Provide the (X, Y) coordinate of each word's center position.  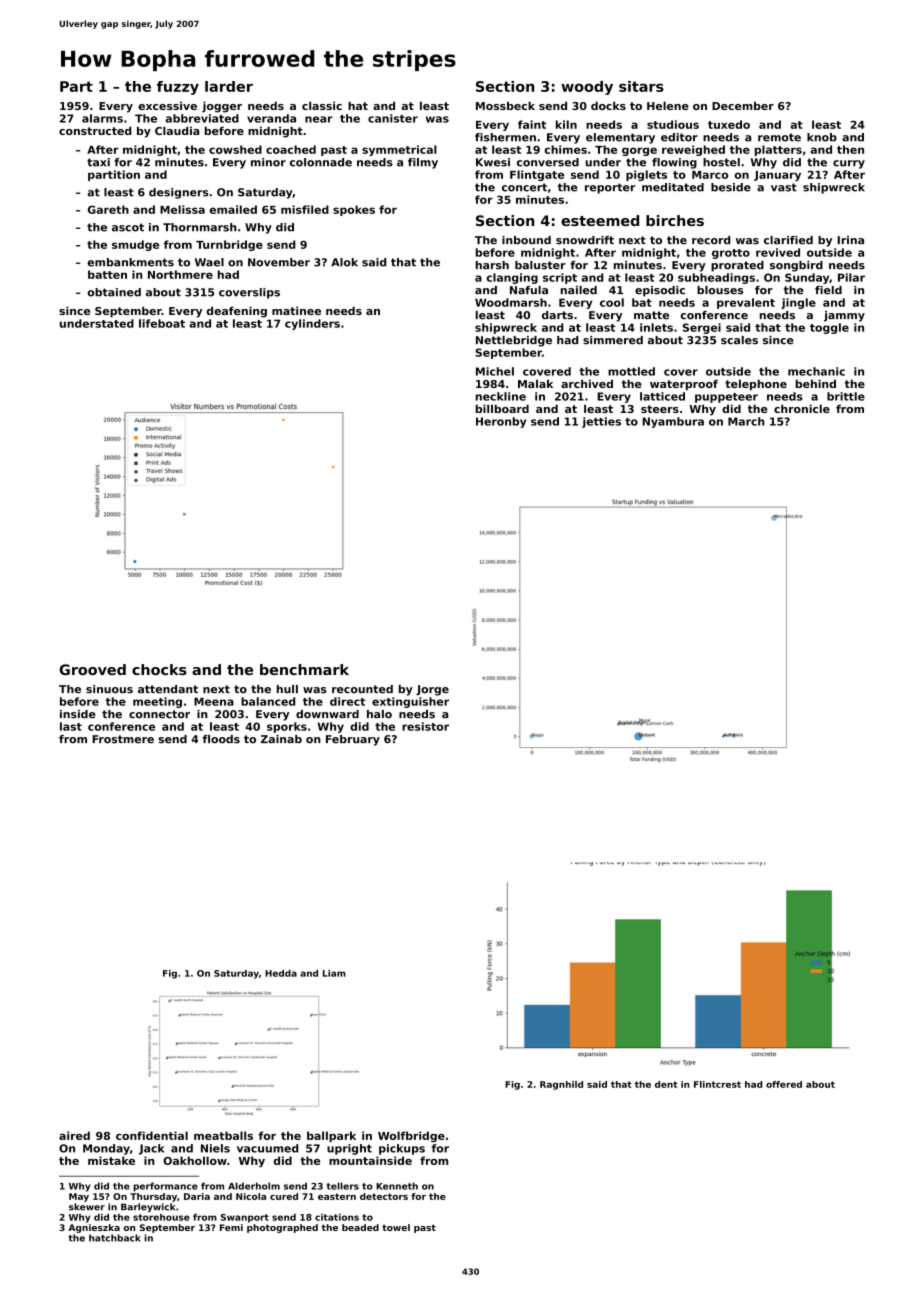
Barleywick (148, 1207)
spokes (354, 210)
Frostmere (123, 739)
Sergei (702, 328)
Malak (535, 383)
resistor (425, 726)
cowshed (235, 149)
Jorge (432, 690)
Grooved (92, 669)
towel (396, 1227)
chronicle (802, 408)
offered (784, 1084)
